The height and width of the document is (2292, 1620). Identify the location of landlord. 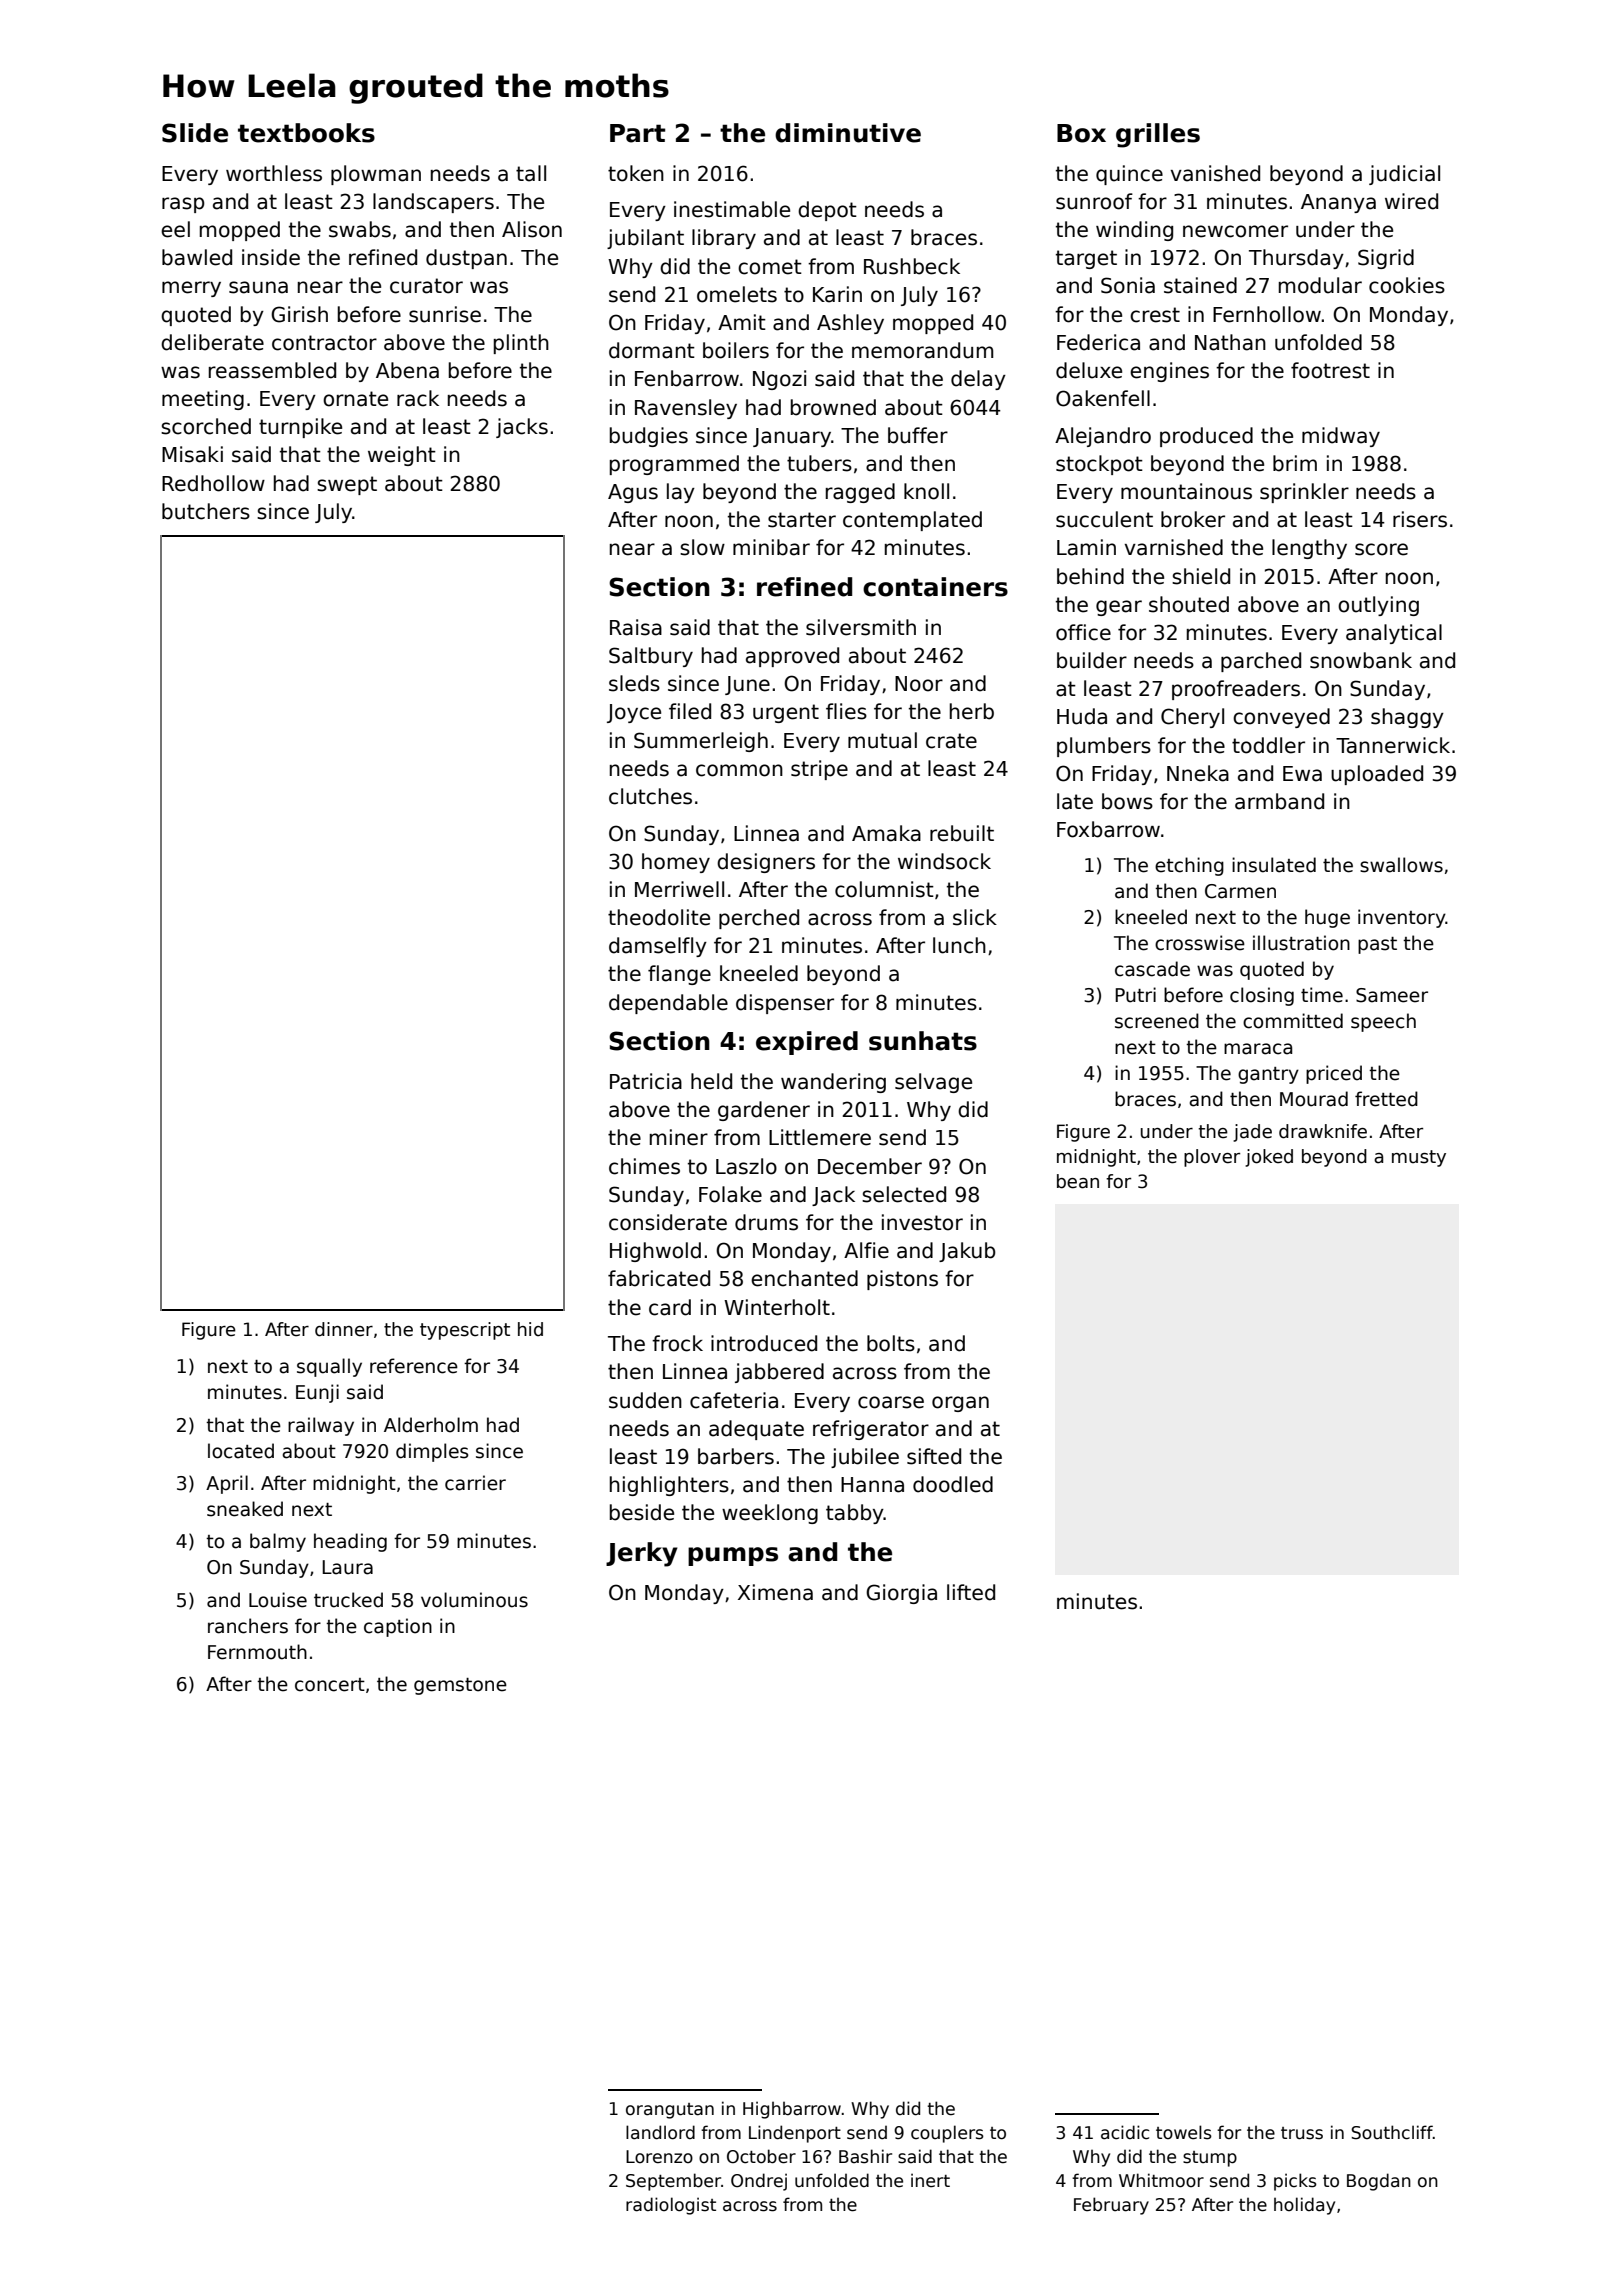
(660, 2132).
